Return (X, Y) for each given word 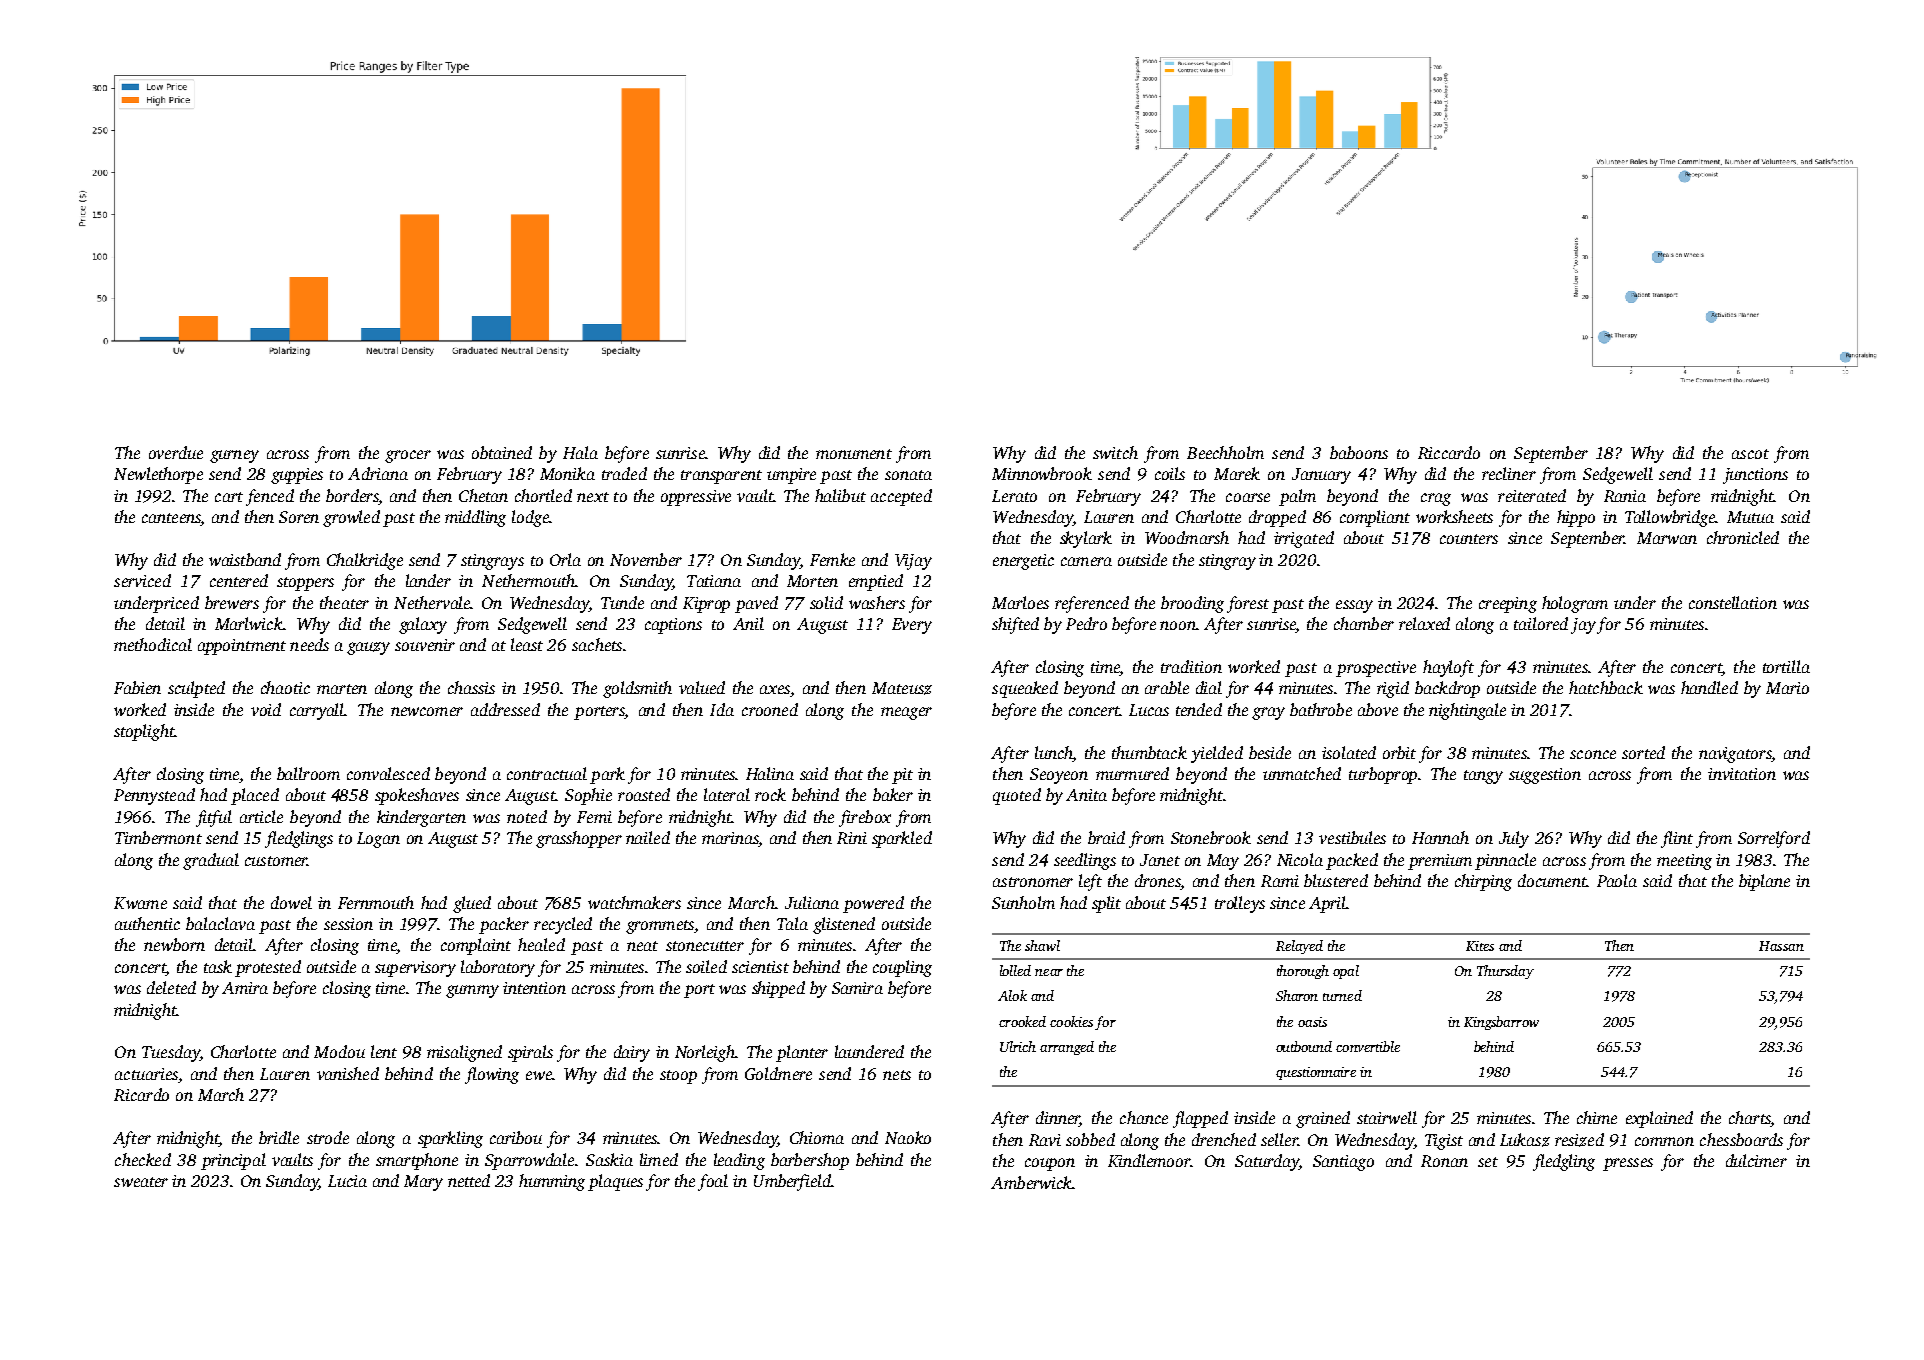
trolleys (1240, 904)
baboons (1359, 452)
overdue (176, 452)
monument (854, 454)
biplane (1764, 882)
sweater (141, 1182)
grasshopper (579, 839)
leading (739, 1161)
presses (1628, 1164)
